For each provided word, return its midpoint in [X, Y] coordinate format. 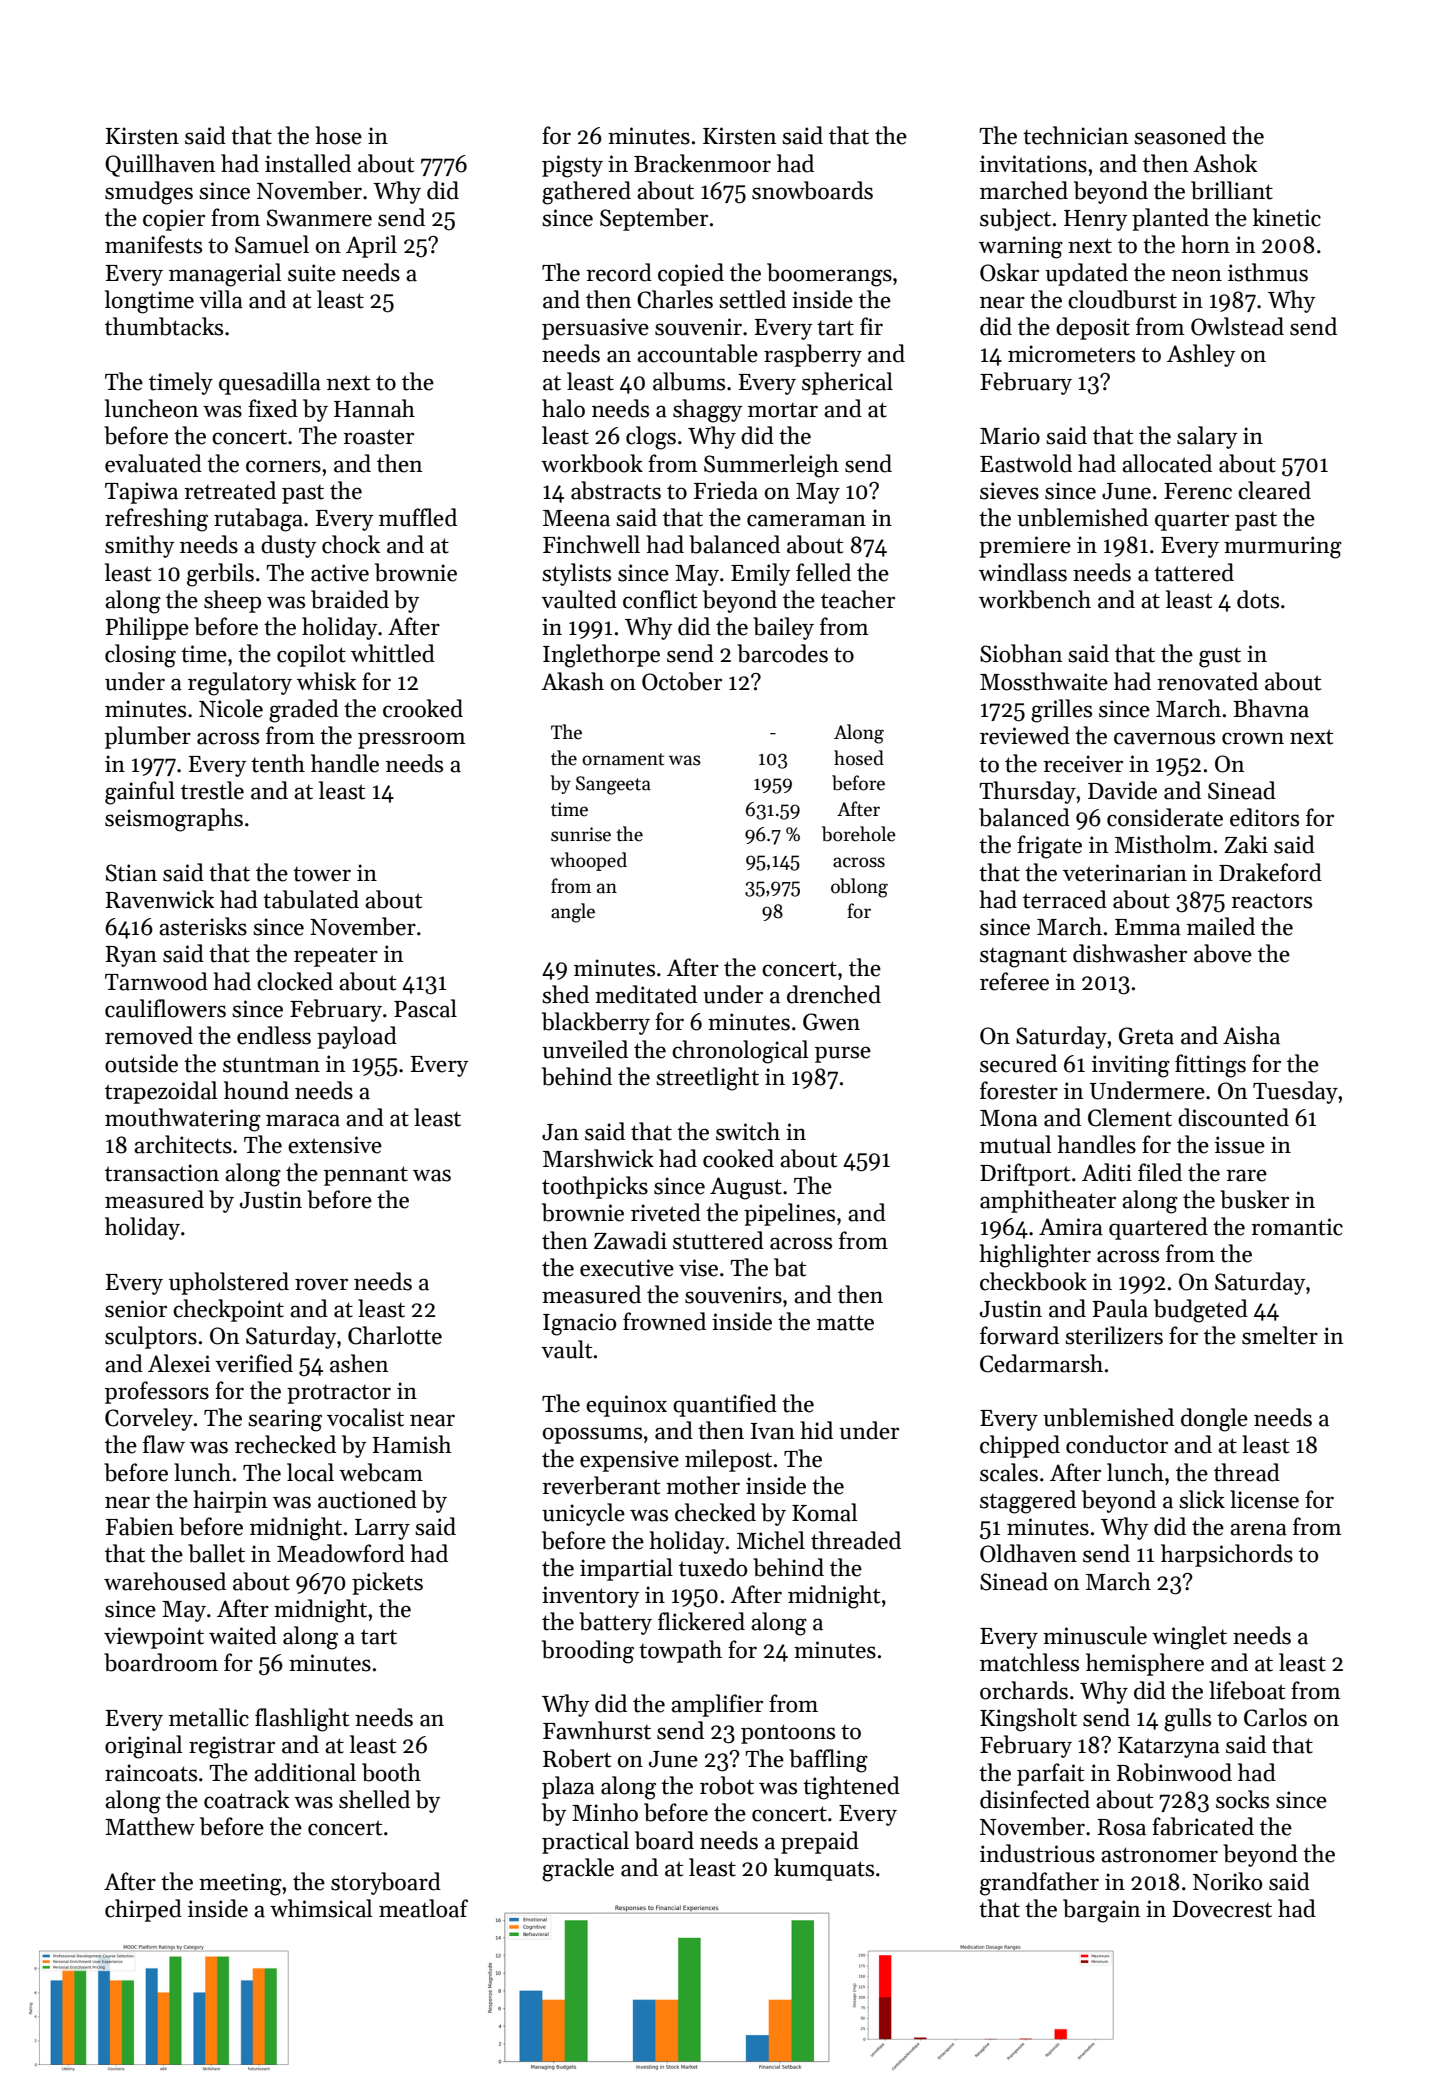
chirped [143, 1910]
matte [845, 1323]
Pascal [425, 1008]
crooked [423, 708]
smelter [1280, 1335]
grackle [578, 1870]
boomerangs [829, 275]
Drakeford [1270, 872]
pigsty [572, 166]
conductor [1117, 1444]
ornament [623, 759]
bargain [1102, 1911]
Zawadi [630, 1240]
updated [1086, 274]
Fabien [140, 1526]
